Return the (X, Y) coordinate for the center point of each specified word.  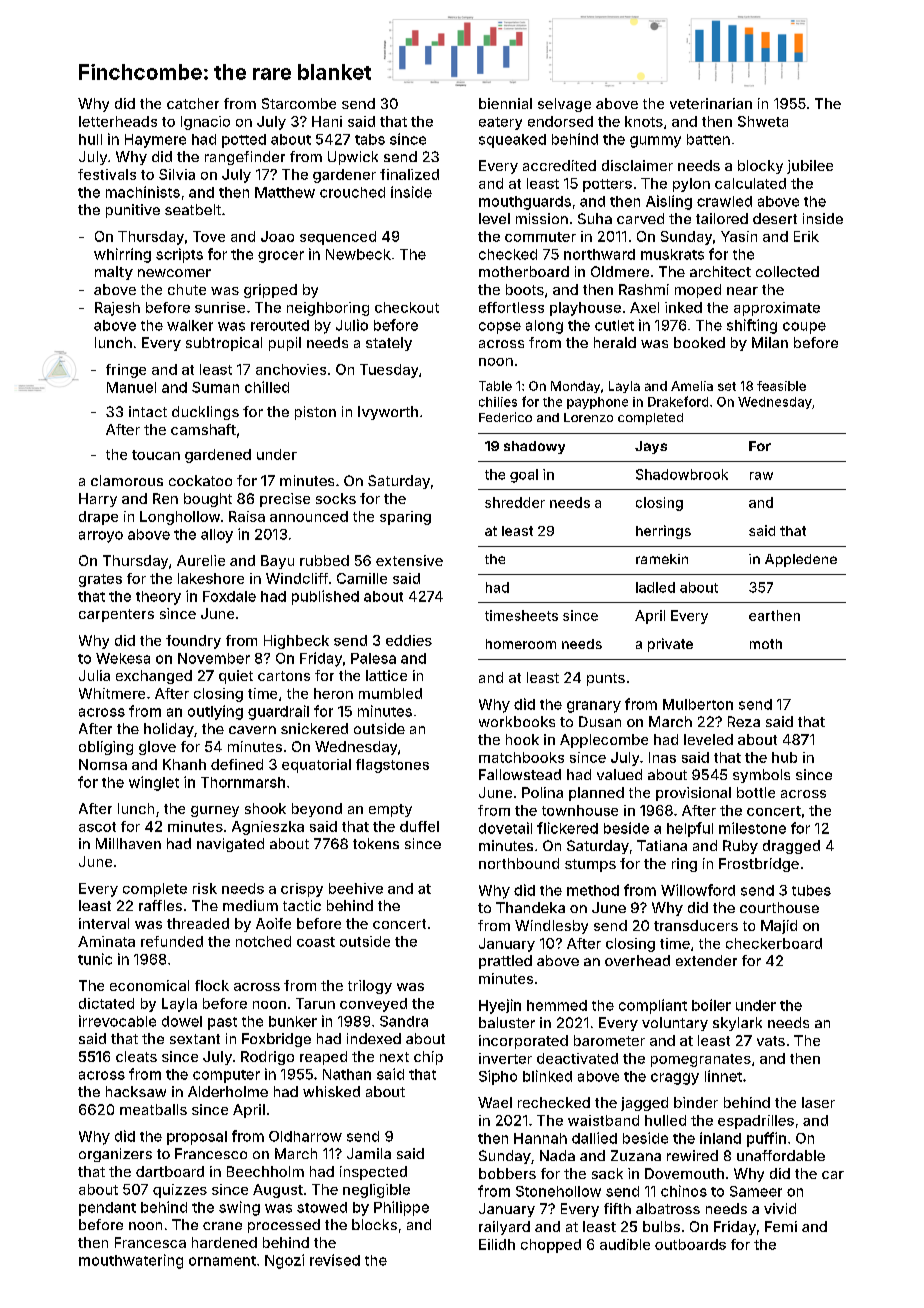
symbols (761, 776)
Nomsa (103, 764)
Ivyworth (388, 413)
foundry (193, 642)
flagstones (392, 766)
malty (114, 273)
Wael (495, 1102)
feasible (781, 386)
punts (606, 679)
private (670, 645)
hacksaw (136, 1091)
